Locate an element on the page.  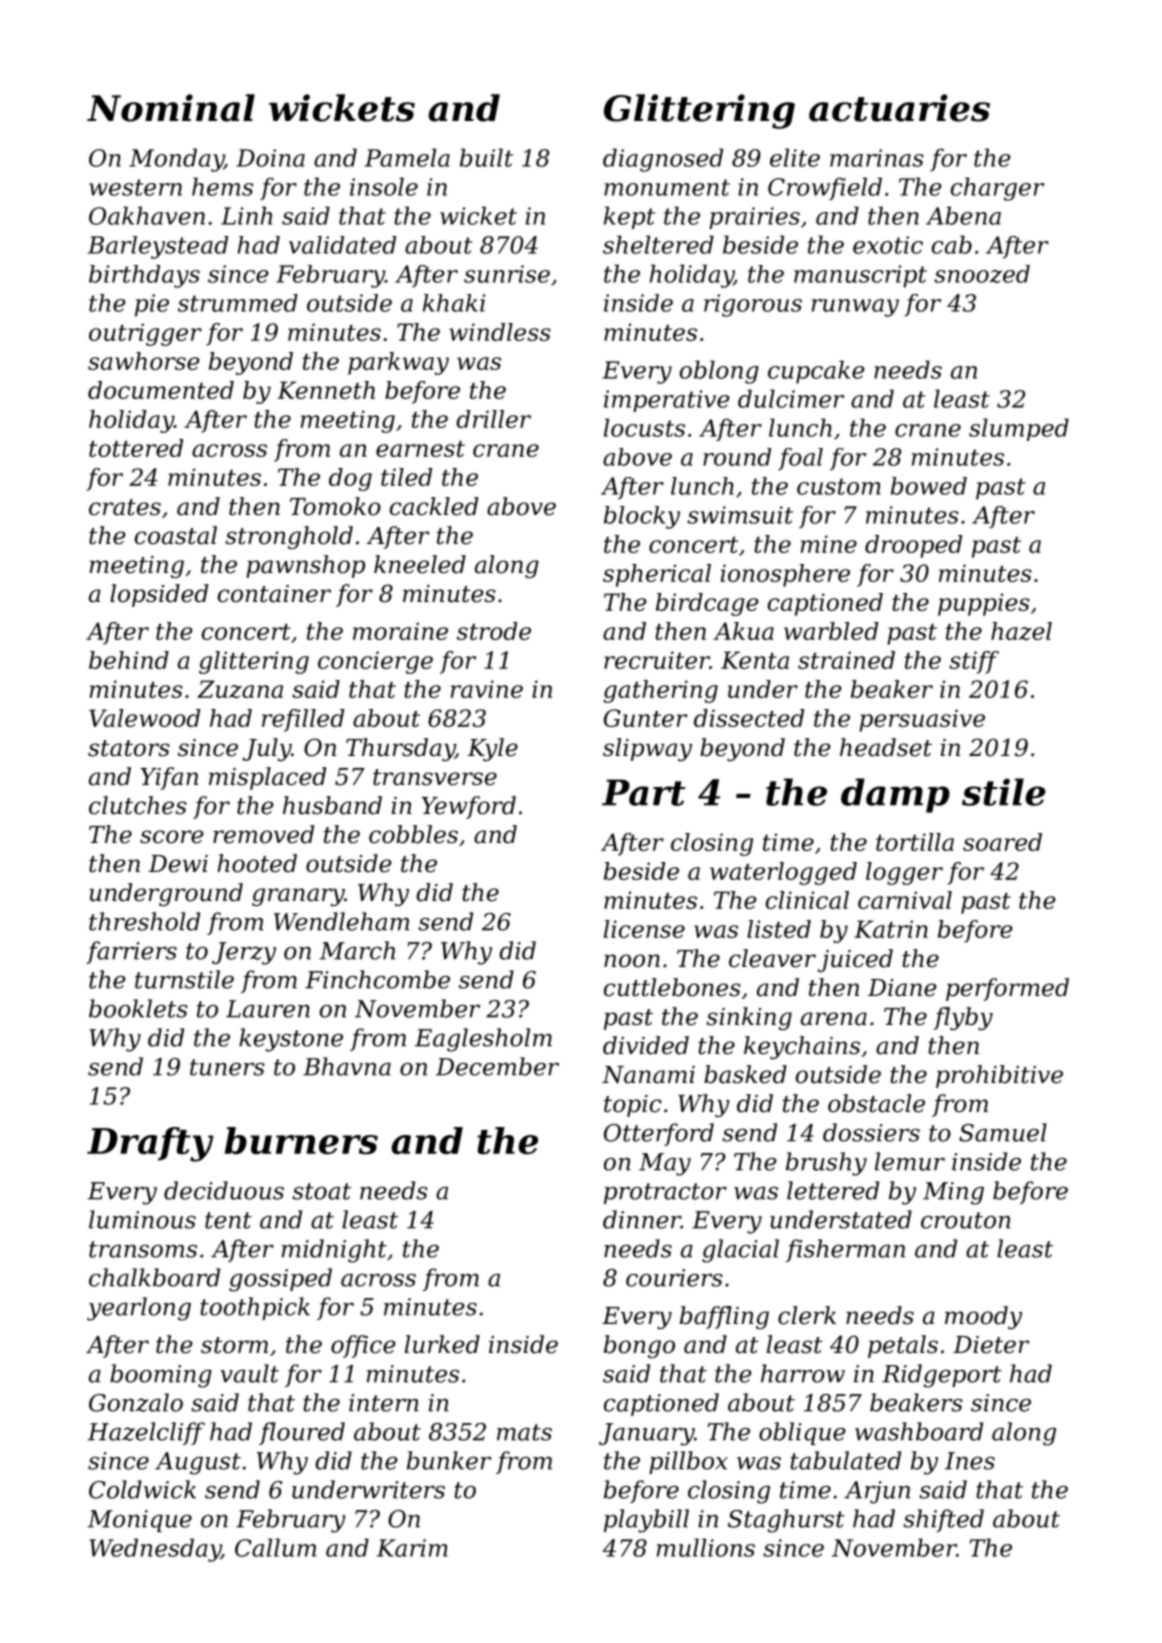
Nominal is located at coordinates (171, 108).
